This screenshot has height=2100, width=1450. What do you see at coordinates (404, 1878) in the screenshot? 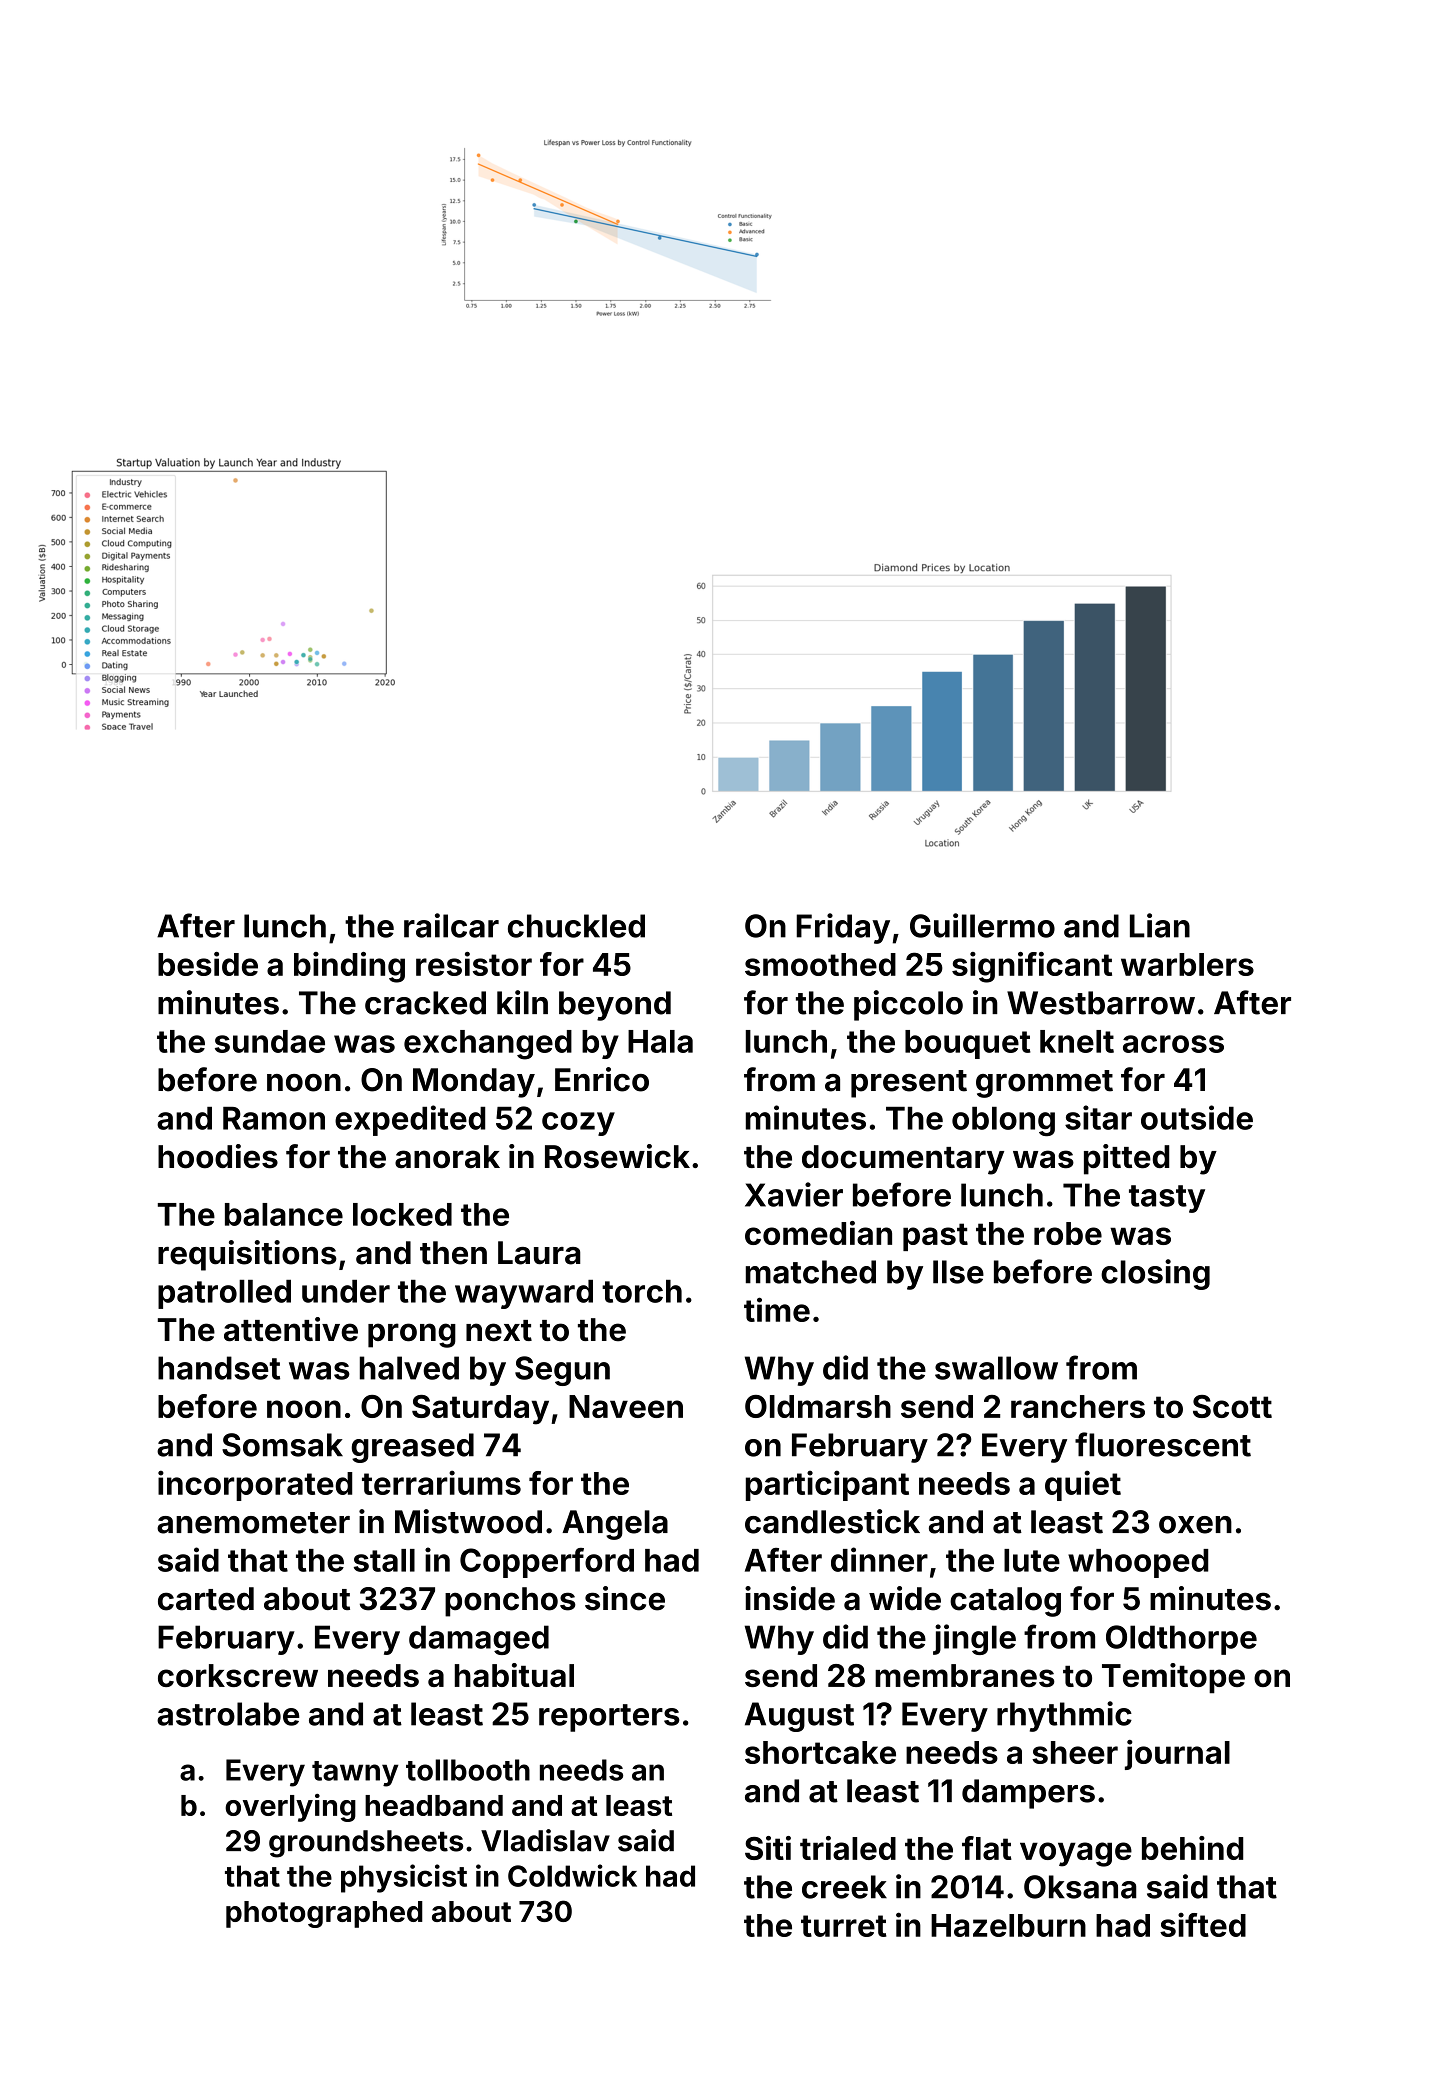
I see `physicist` at bounding box center [404, 1878].
